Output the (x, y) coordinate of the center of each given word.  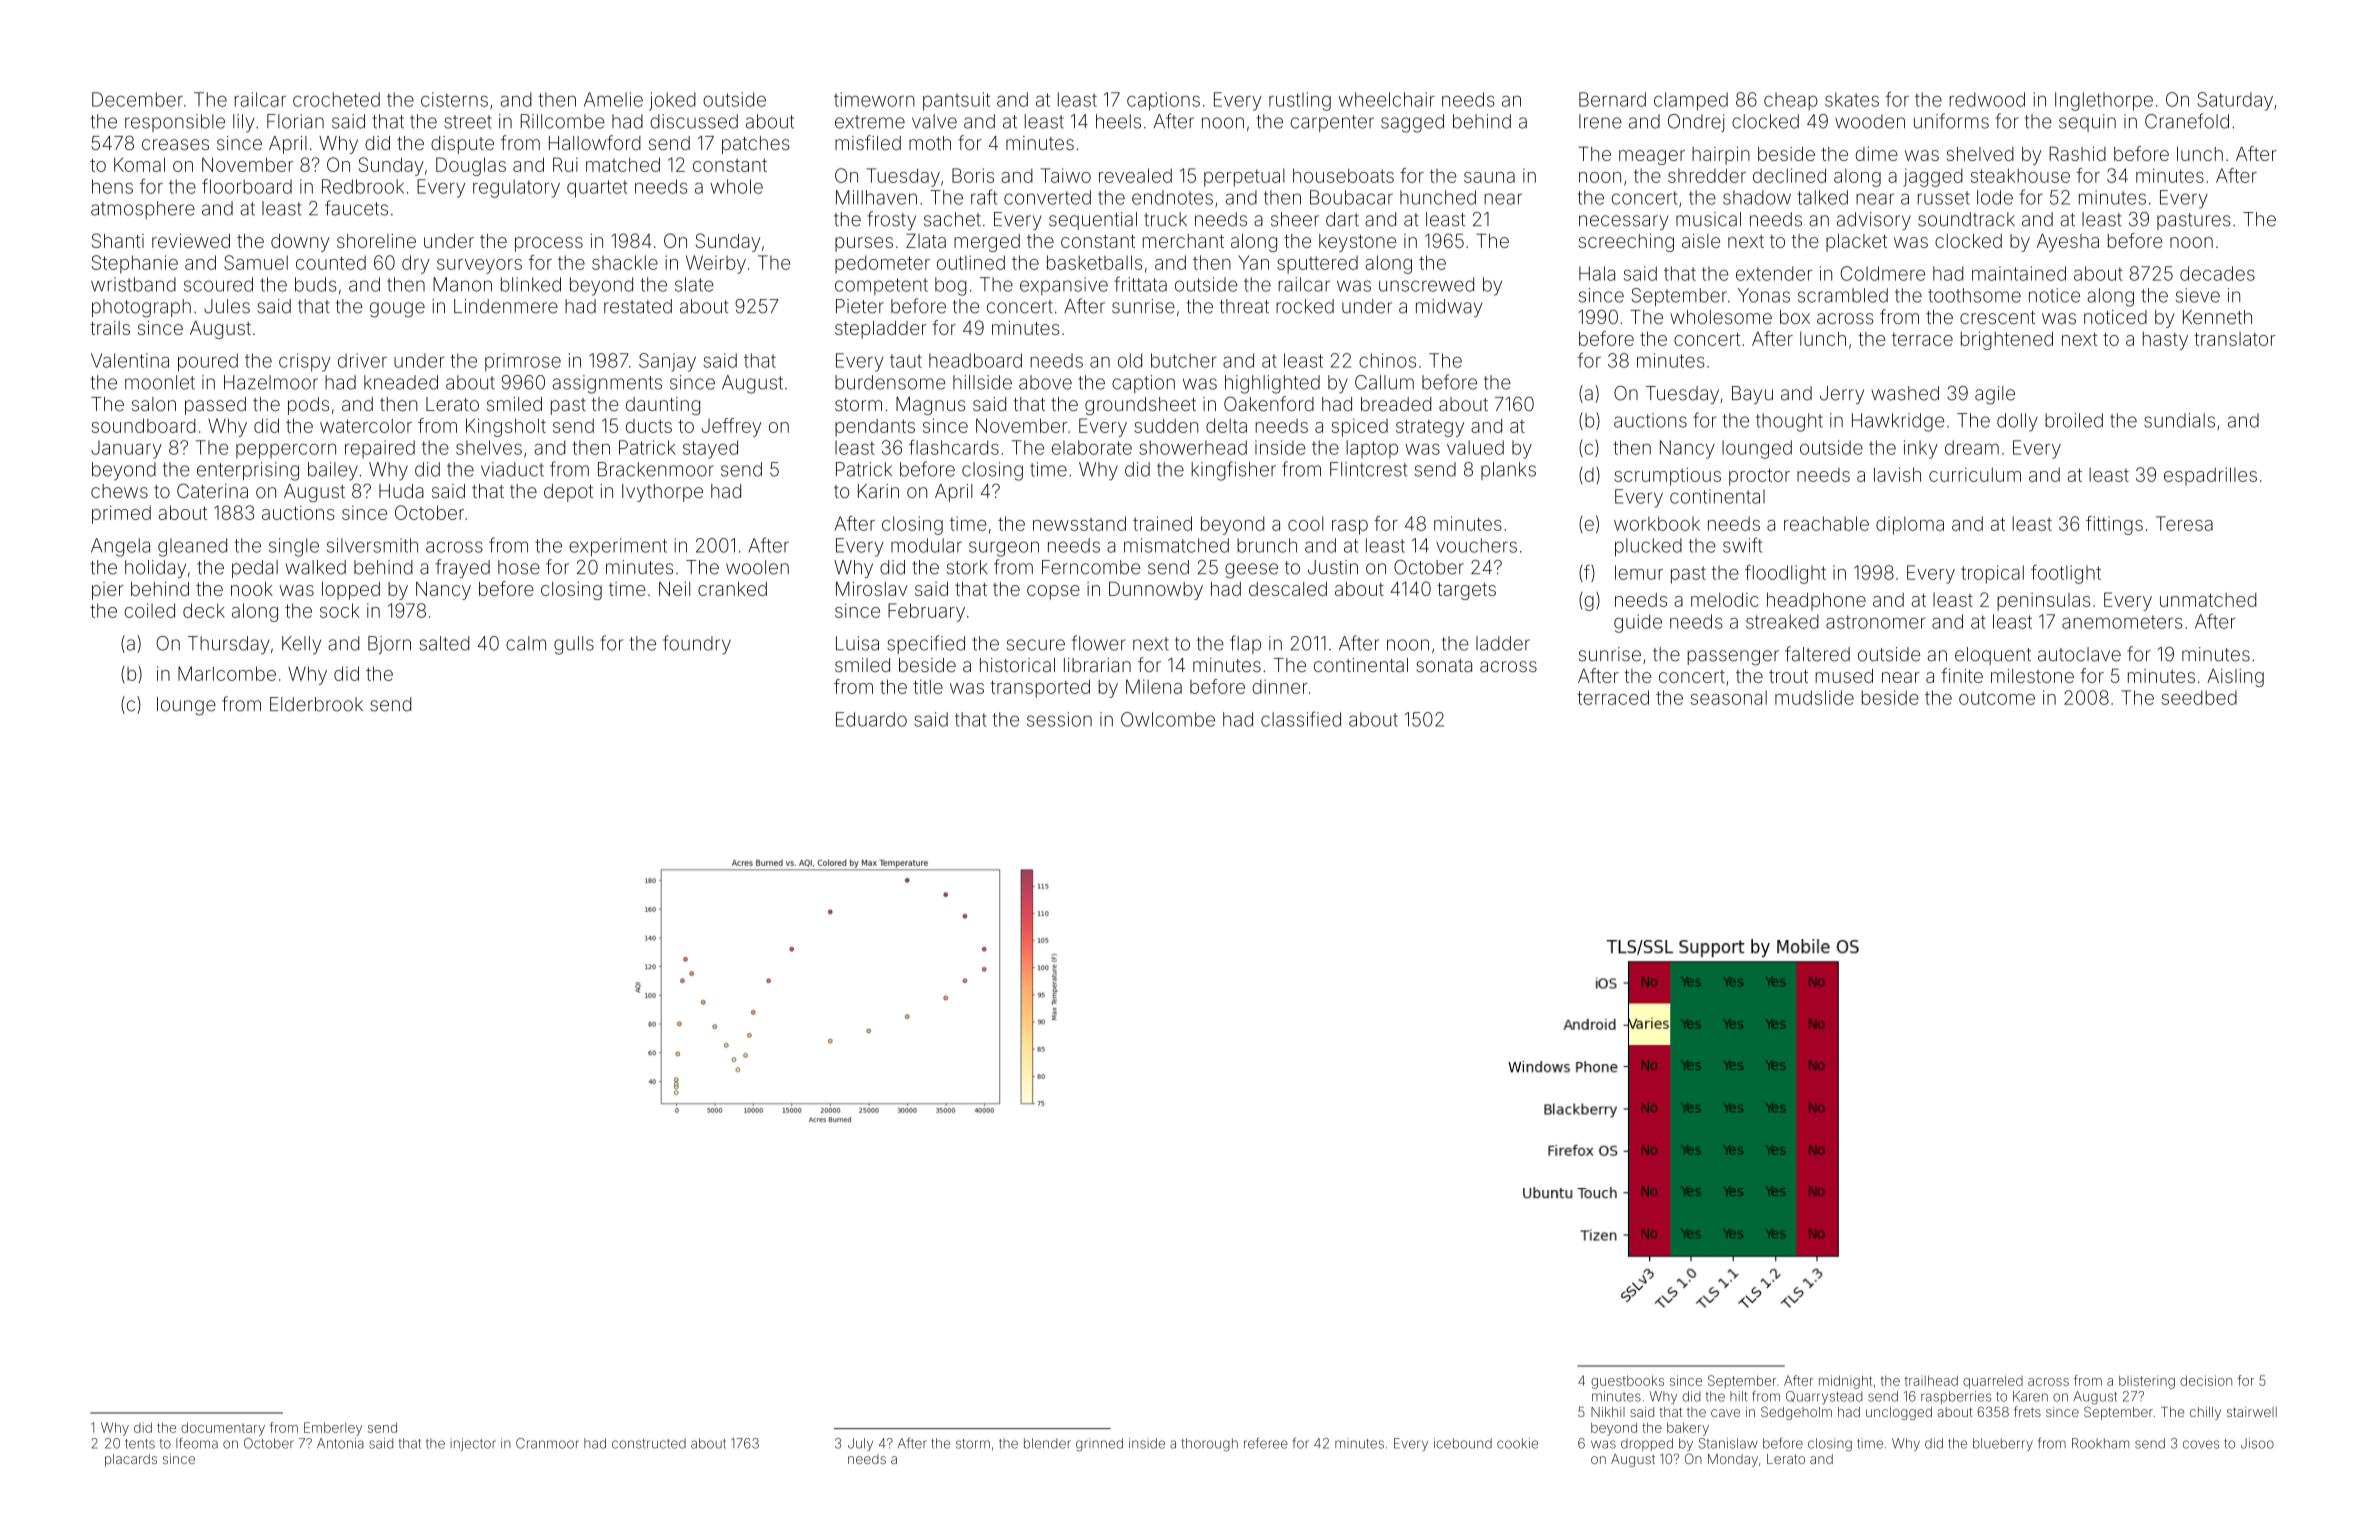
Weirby (716, 264)
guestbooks (1627, 1382)
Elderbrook (316, 704)
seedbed (2199, 697)
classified (1301, 719)
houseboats (1343, 175)
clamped (1691, 101)
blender (1047, 1443)
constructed (649, 1443)
